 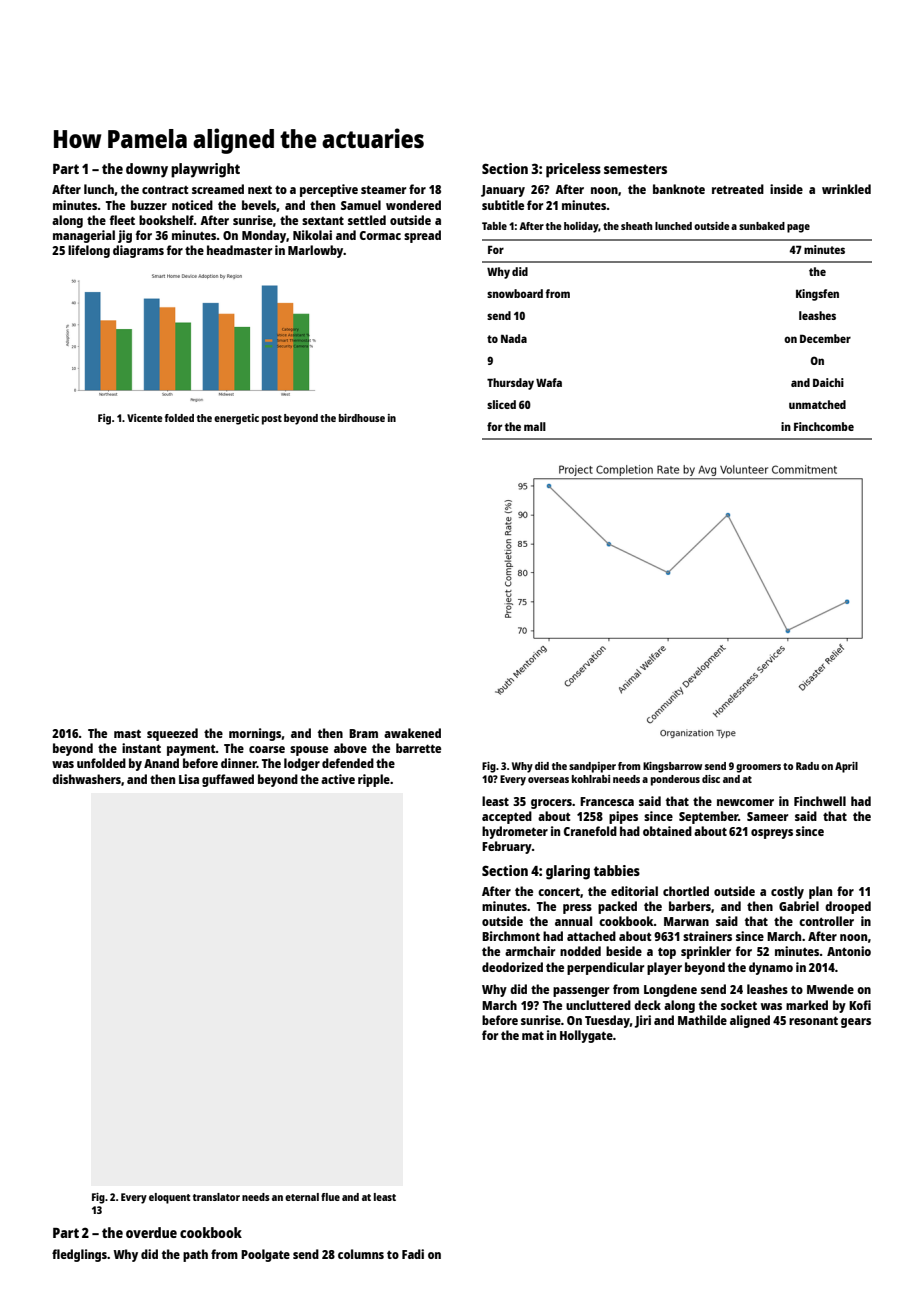 I want to click on deck, so click(x=647, y=1005).
